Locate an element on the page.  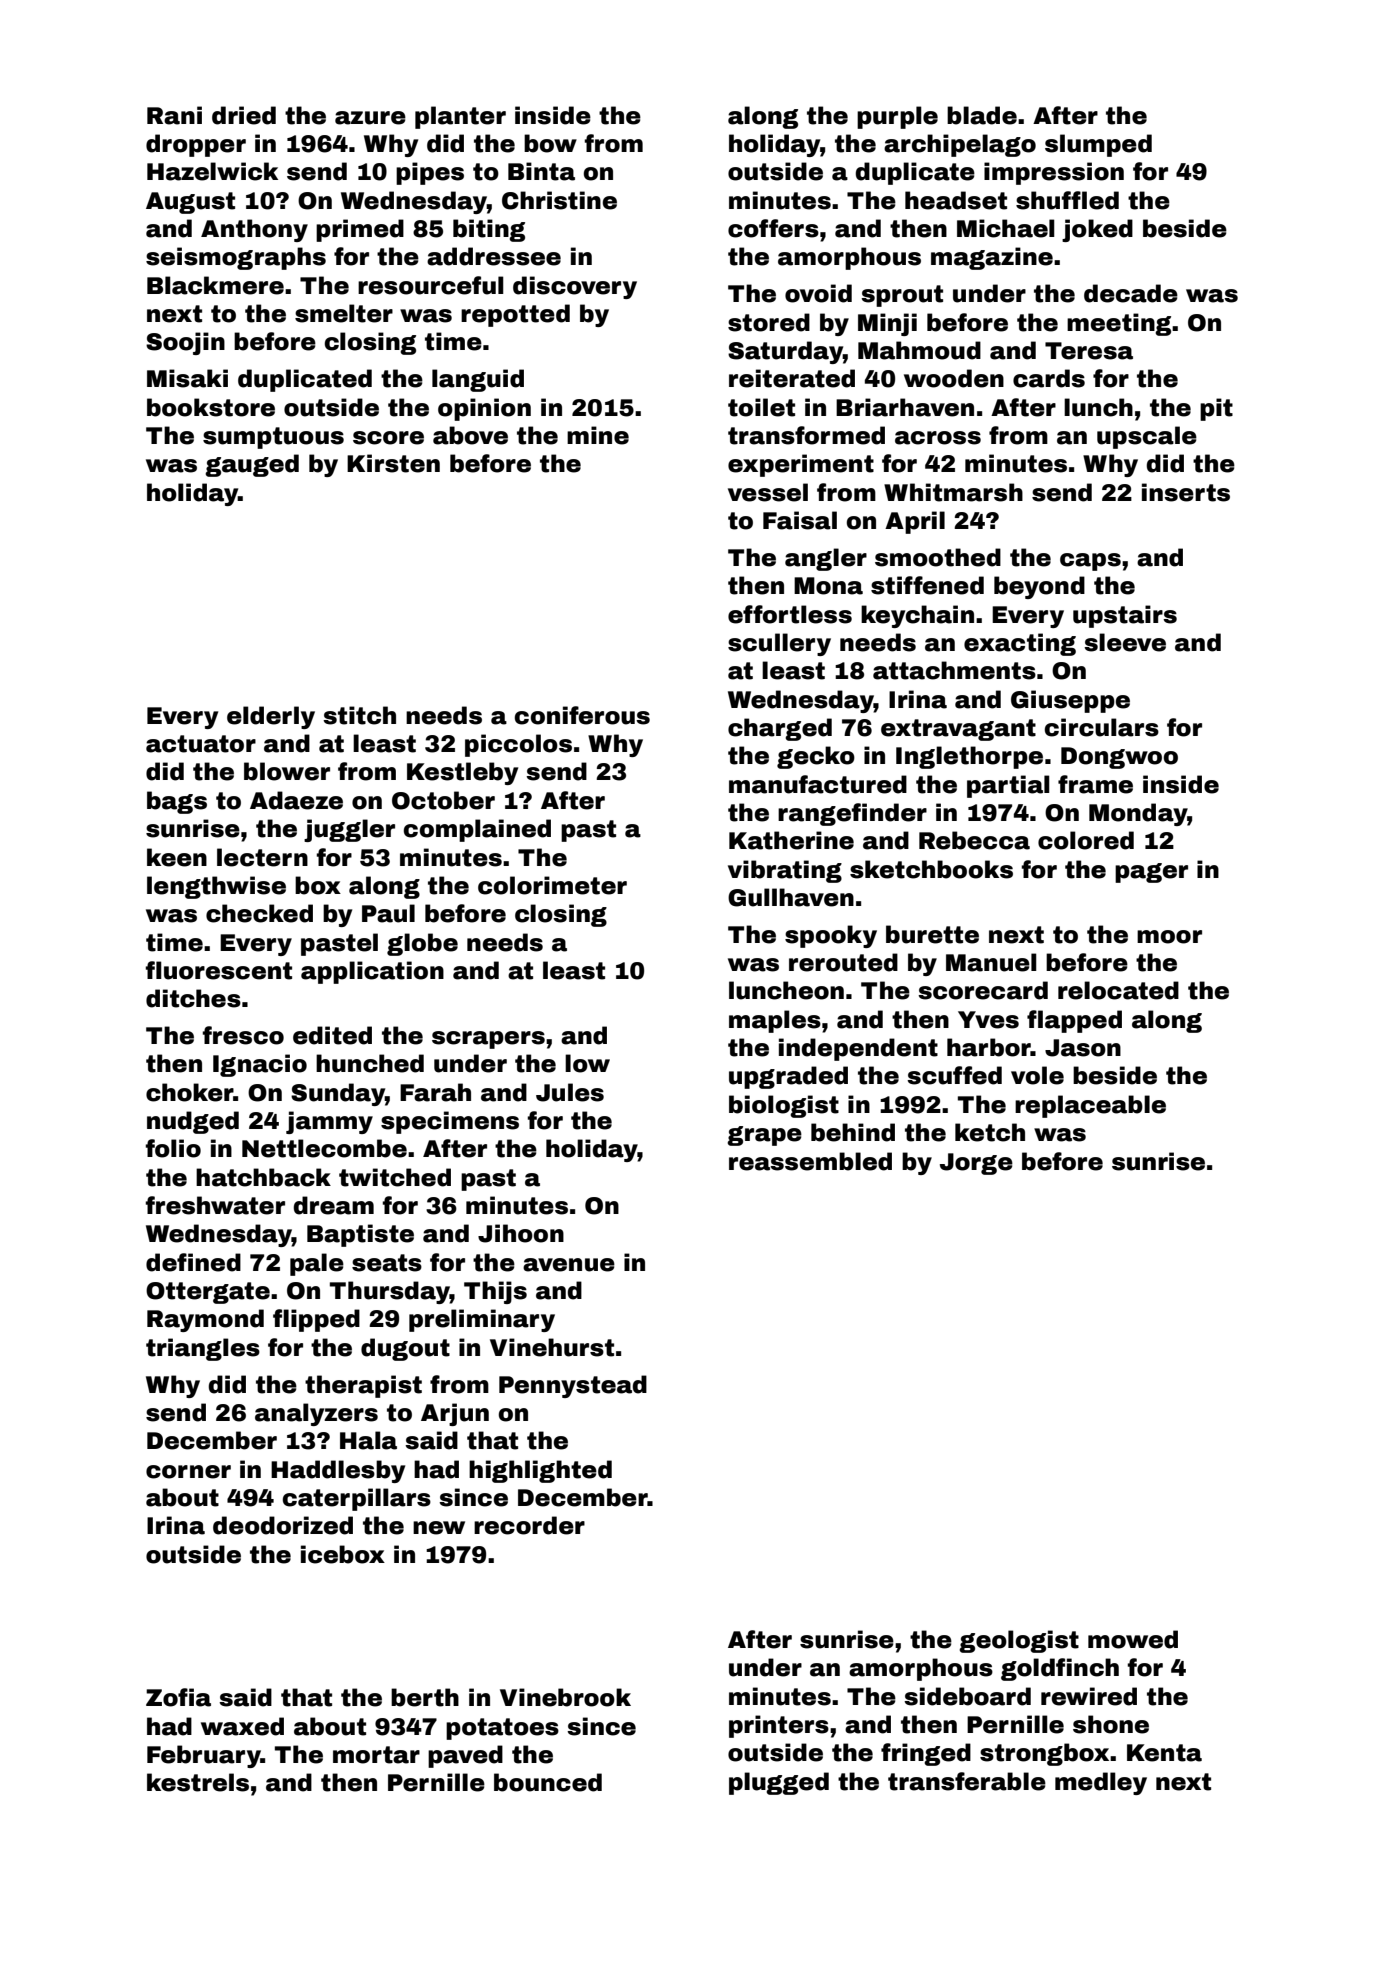
bounced is located at coordinates (548, 1782).
